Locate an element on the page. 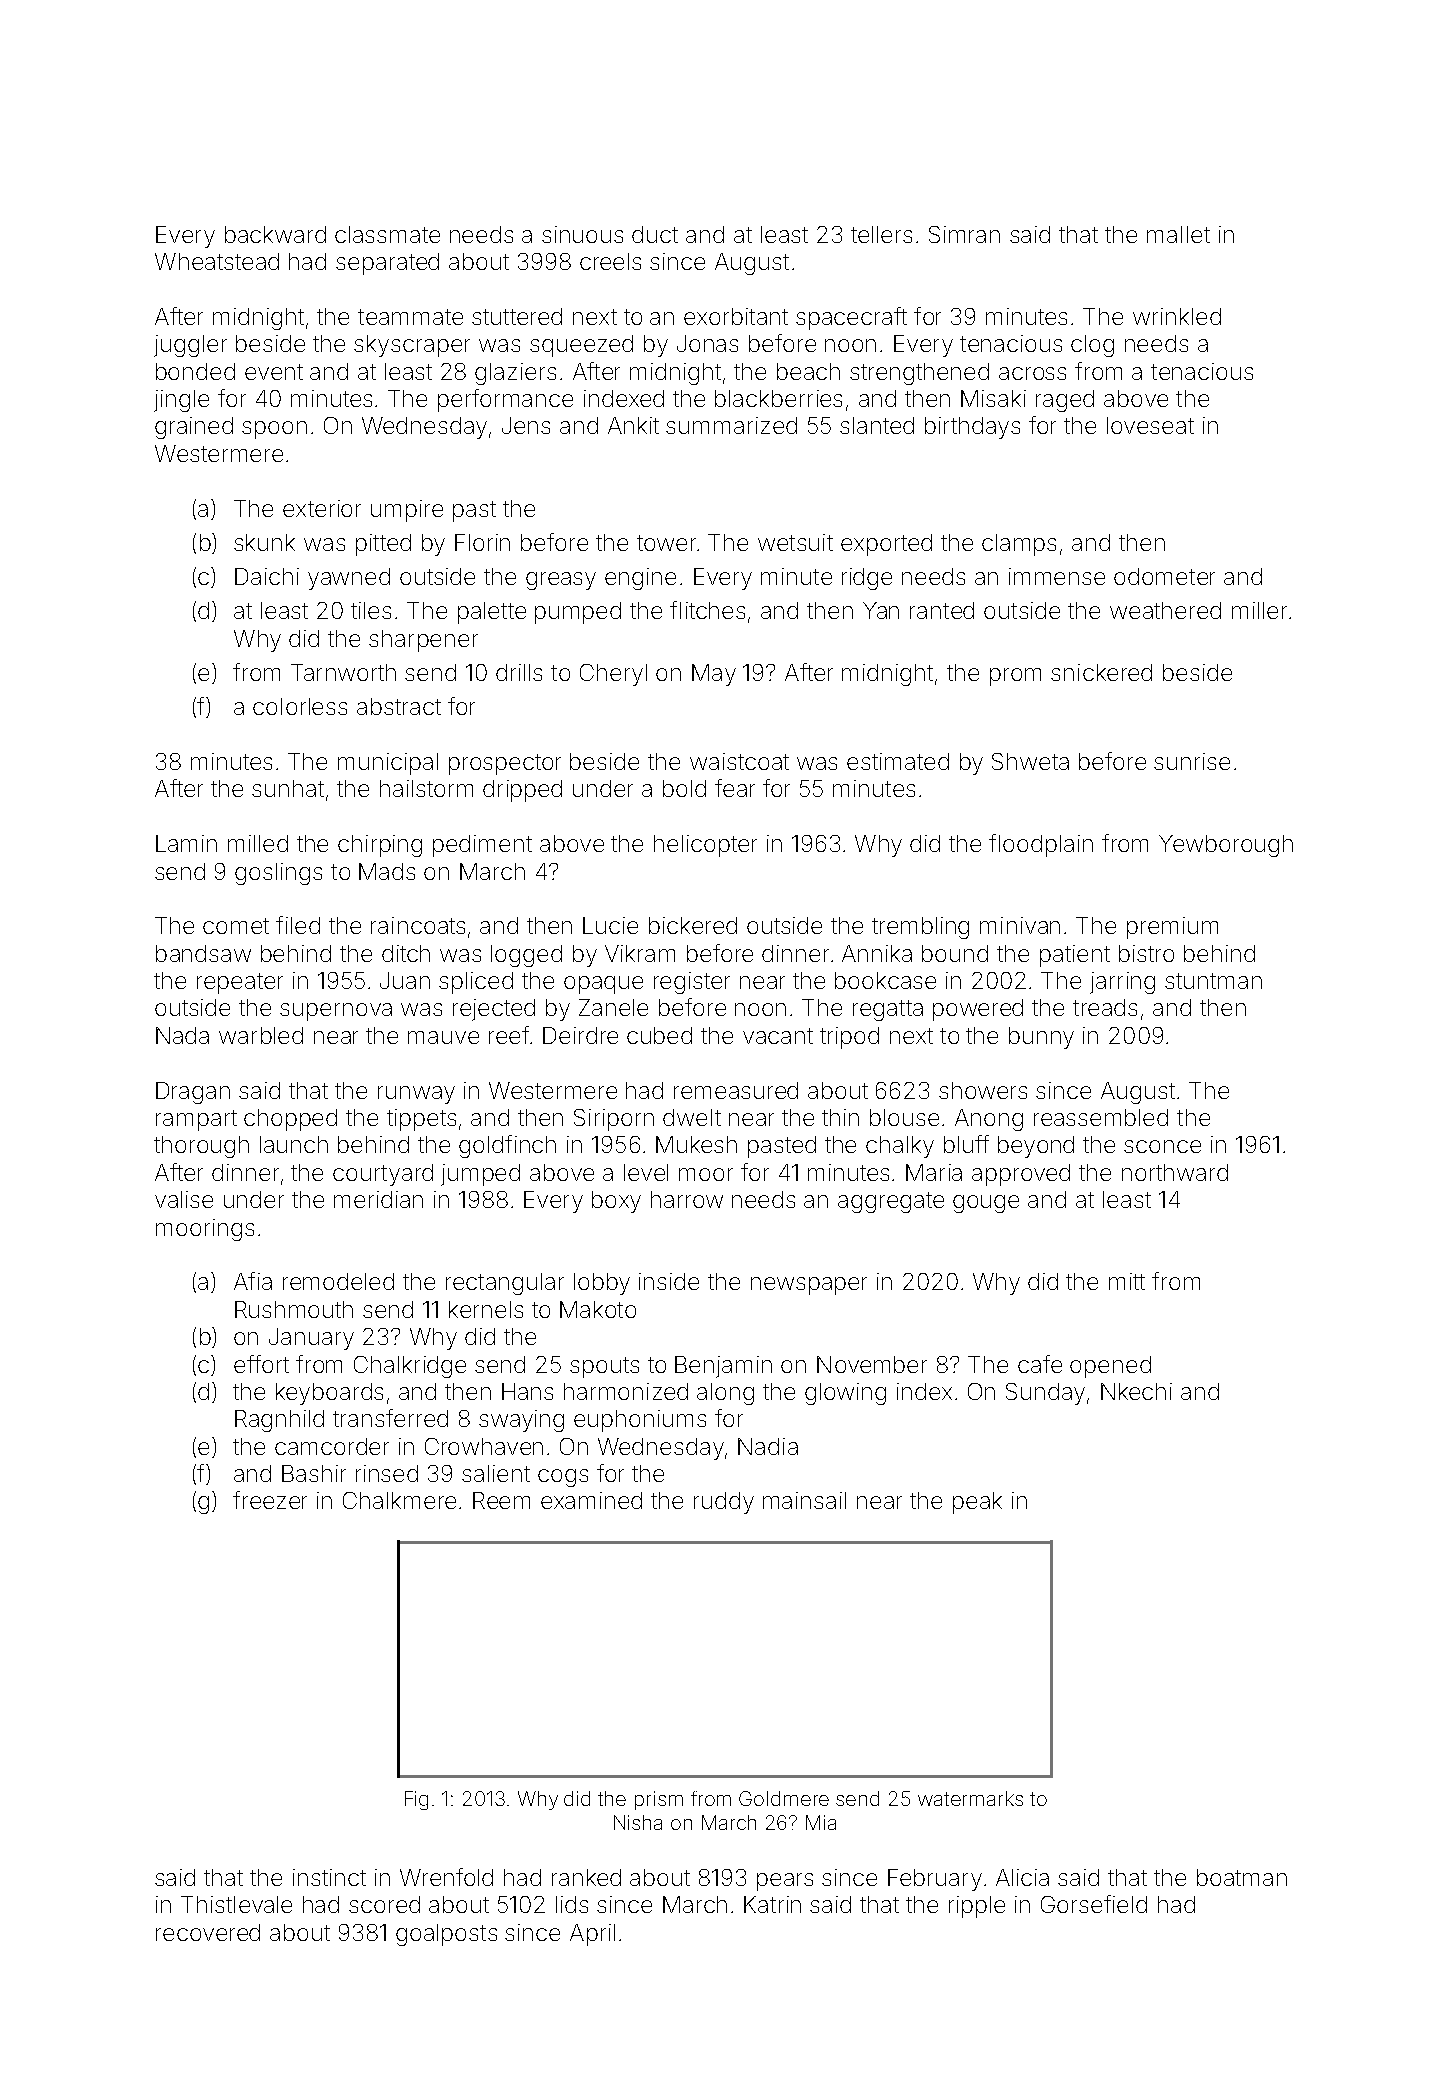 The height and width of the page is (2100, 1450). Hans is located at coordinates (527, 1391).
